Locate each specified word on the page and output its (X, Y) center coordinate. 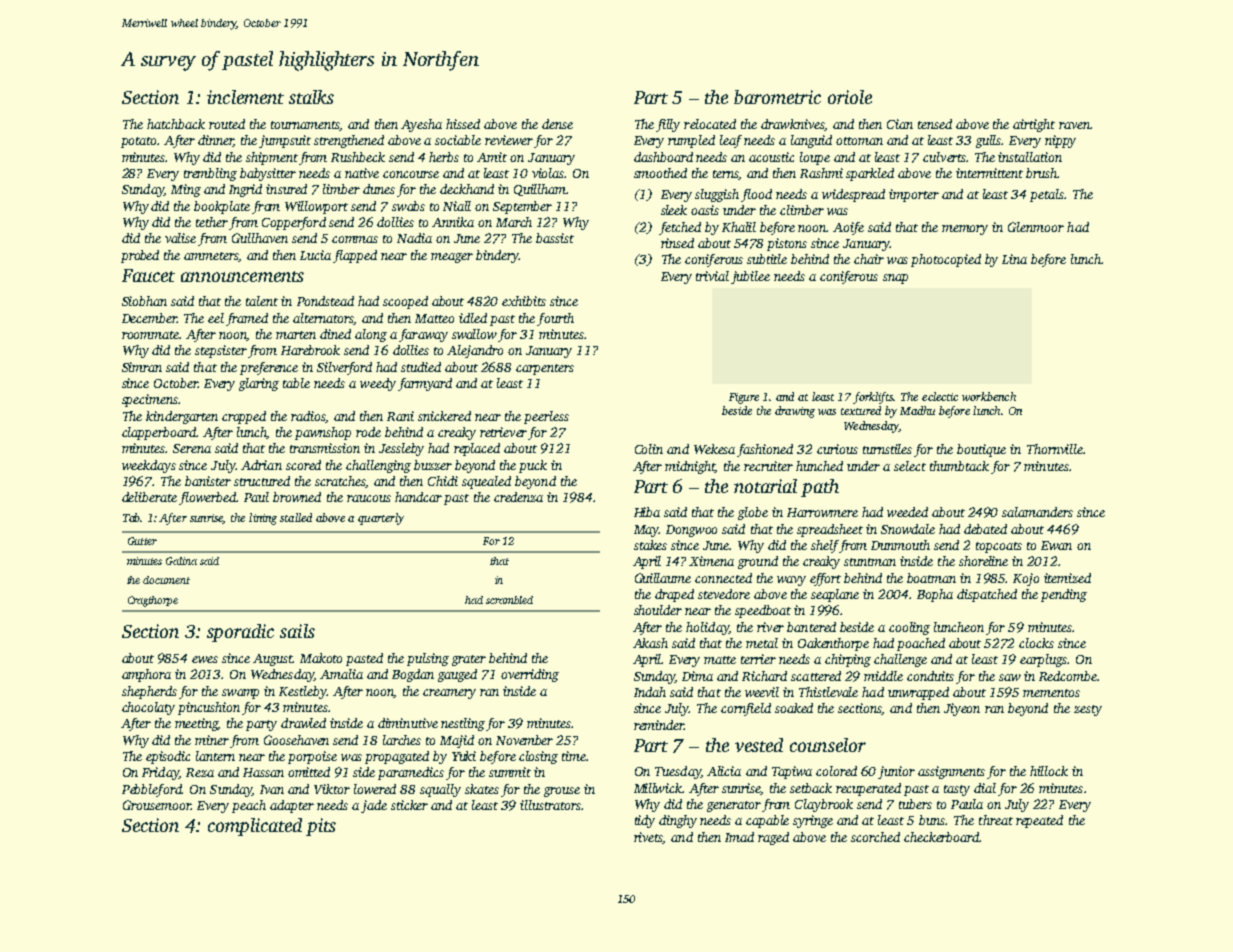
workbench (989, 396)
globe (753, 513)
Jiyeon (962, 709)
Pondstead (325, 301)
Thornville (1055, 449)
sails (297, 631)
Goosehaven (296, 740)
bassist (555, 238)
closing (538, 757)
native (362, 173)
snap (895, 279)
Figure (744, 398)
